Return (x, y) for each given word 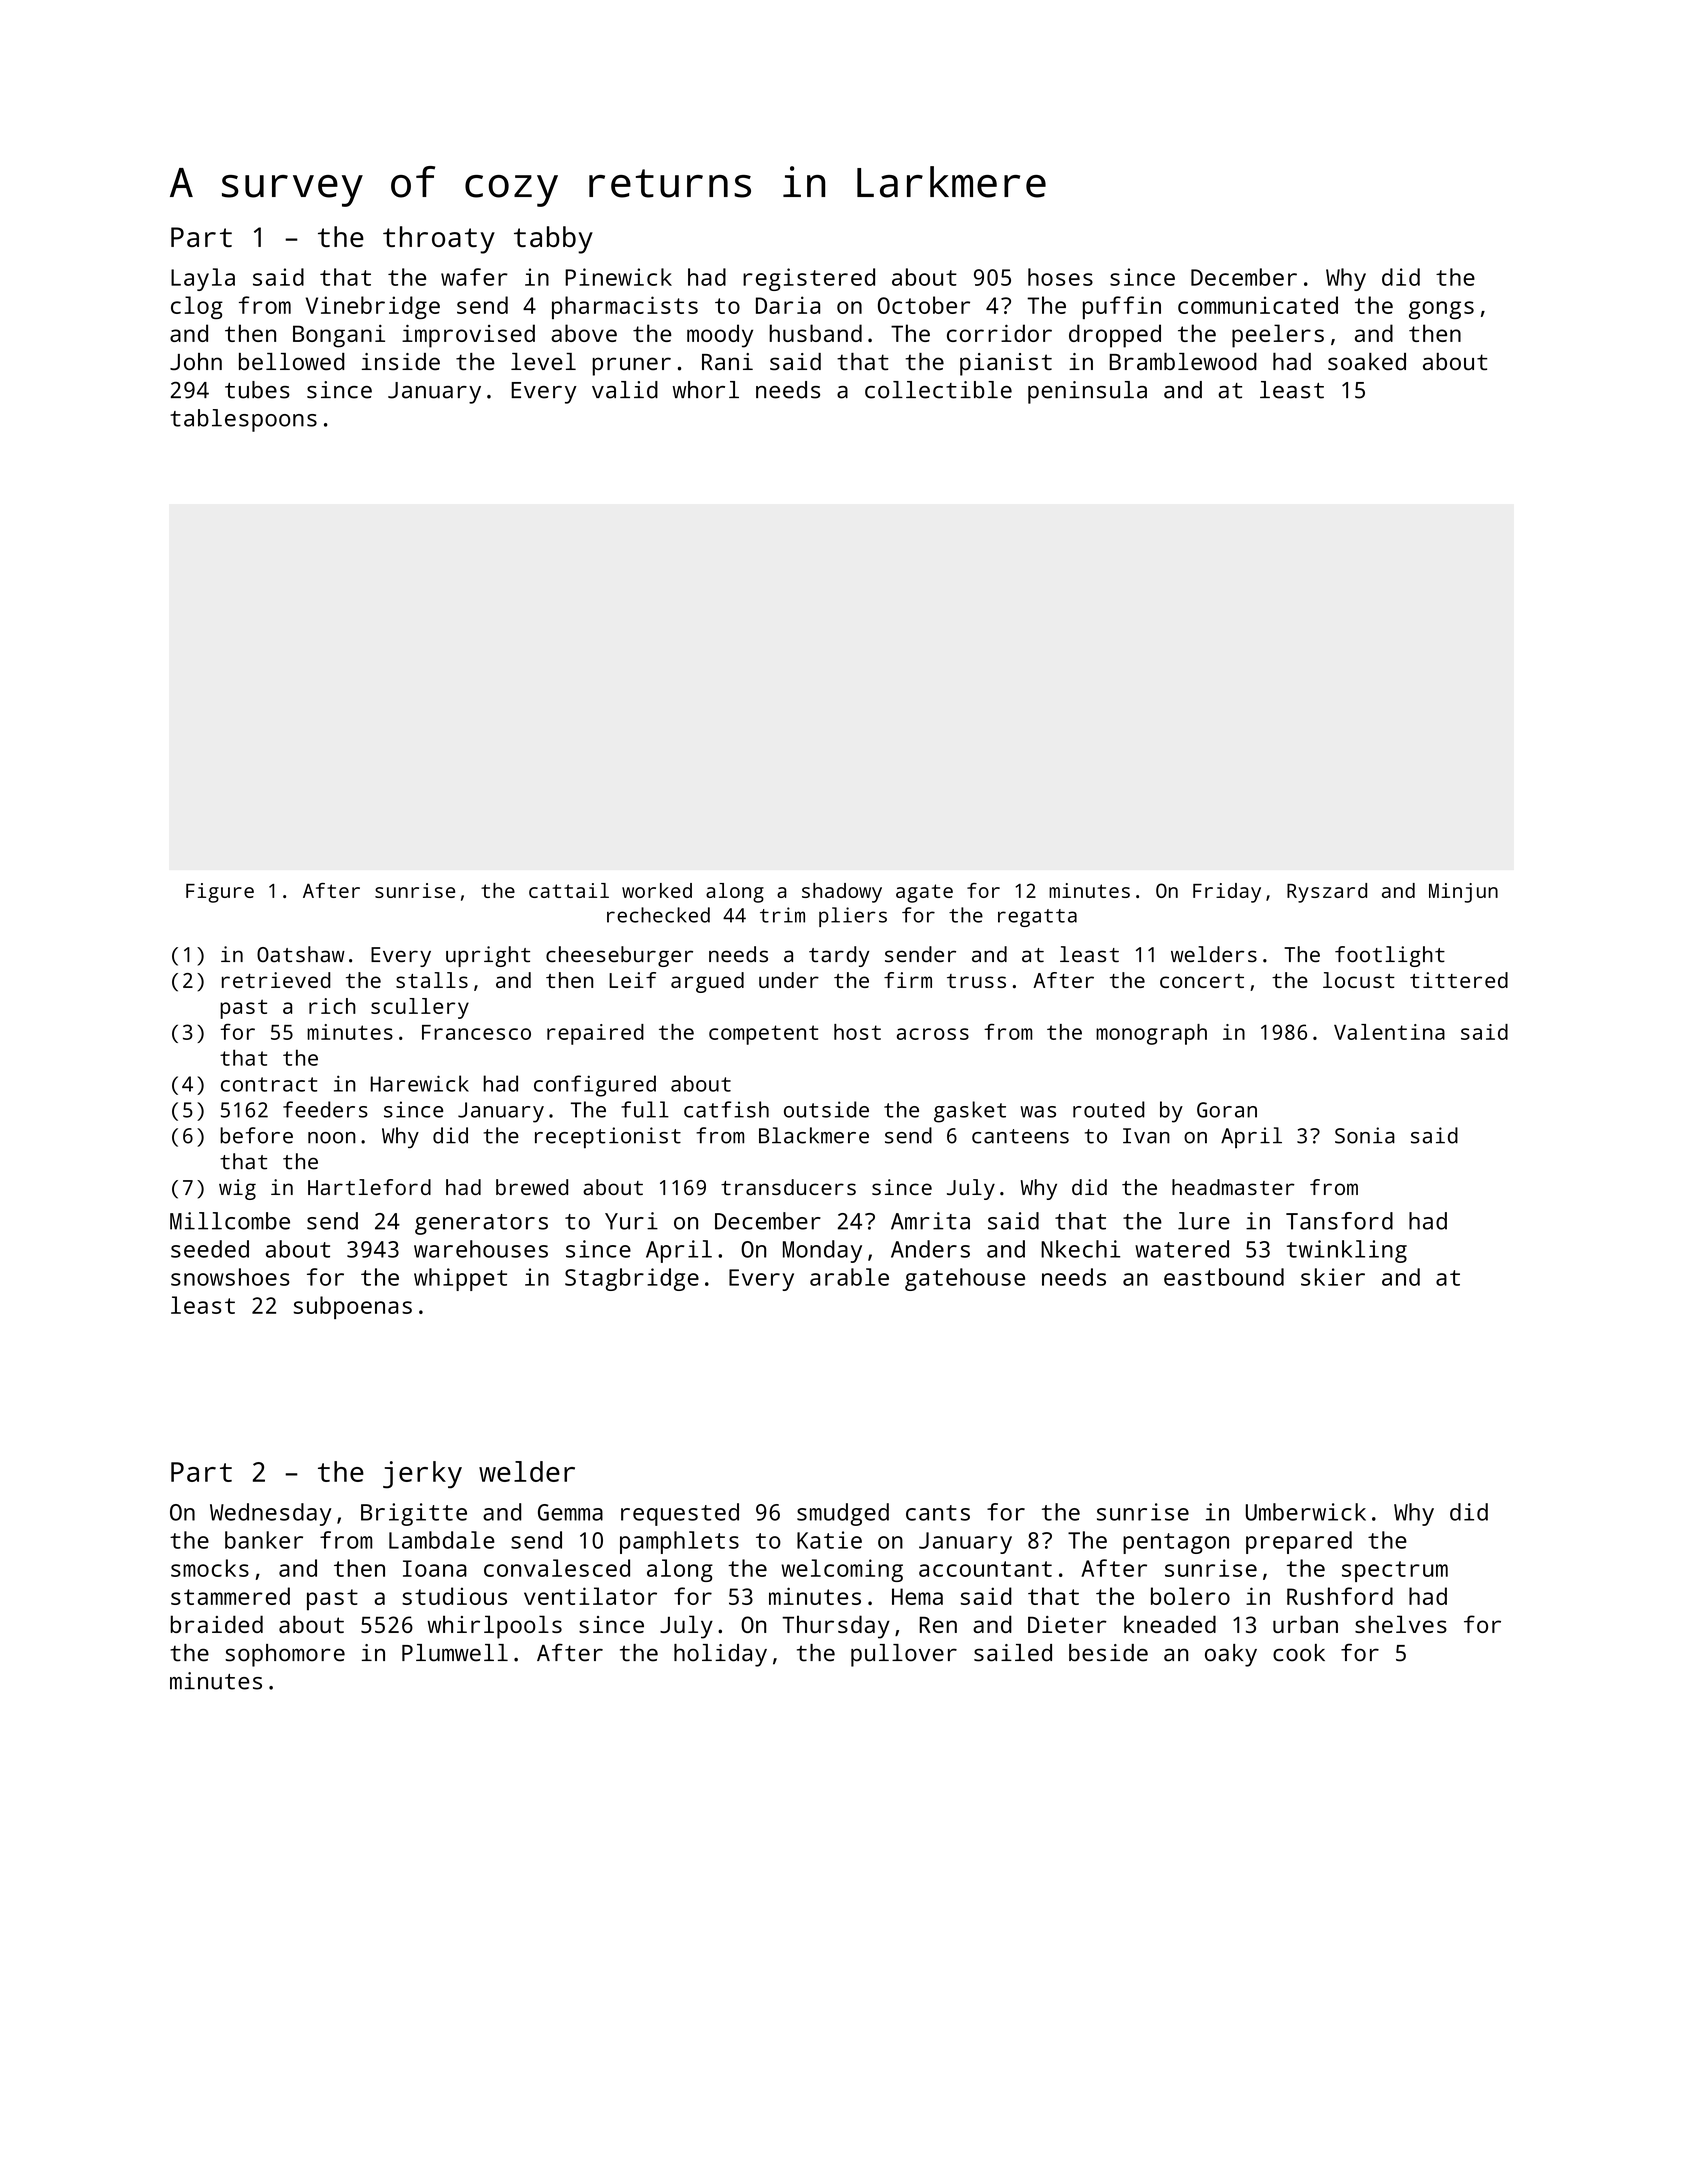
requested (680, 1514)
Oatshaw (301, 954)
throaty (439, 240)
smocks (210, 1568)
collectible (938, 390)
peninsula (1087, 392)
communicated (1258, 305)
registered (809, 279)
